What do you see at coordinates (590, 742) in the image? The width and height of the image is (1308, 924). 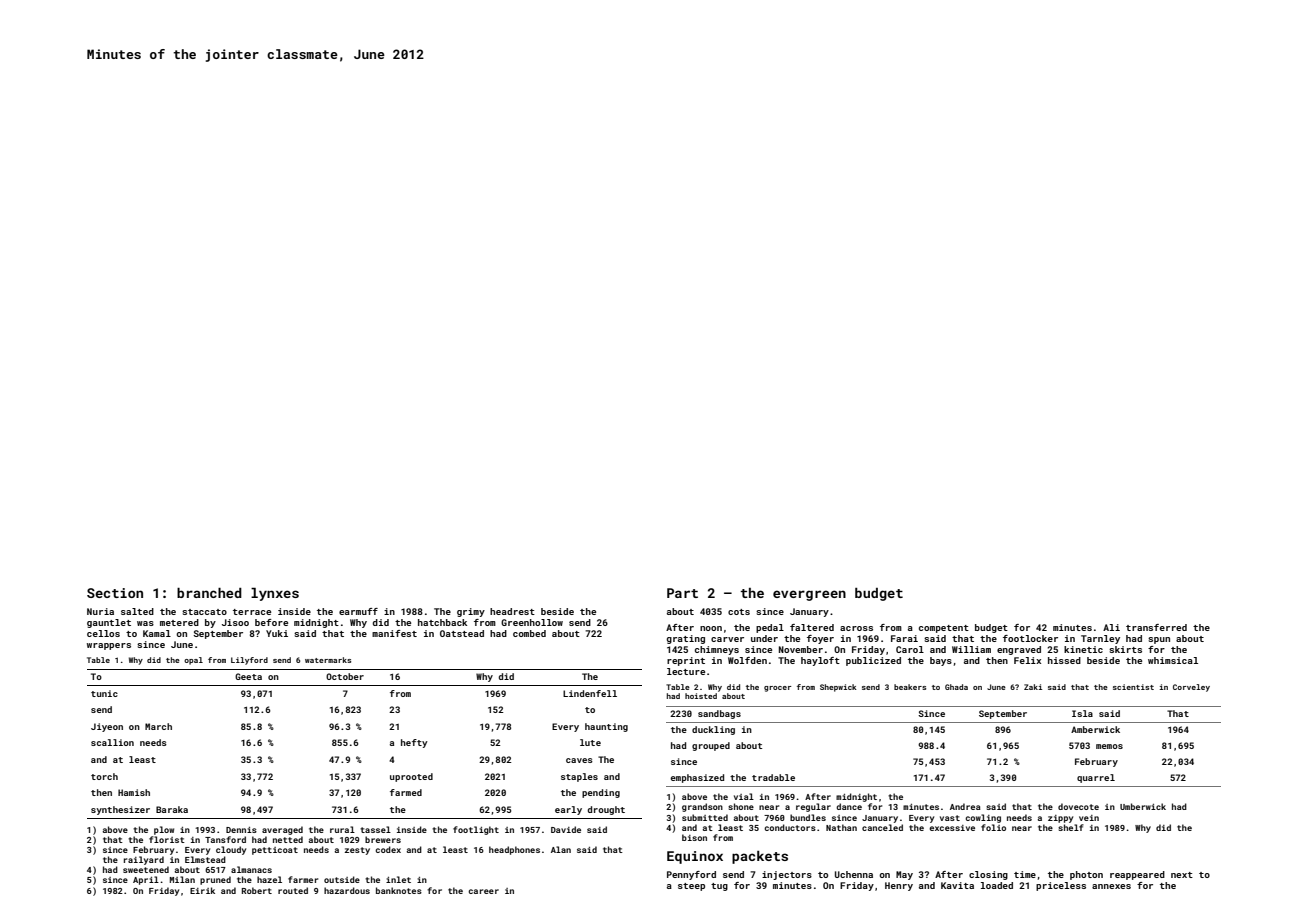 I see `lute` at bounding box center [590, 742].
